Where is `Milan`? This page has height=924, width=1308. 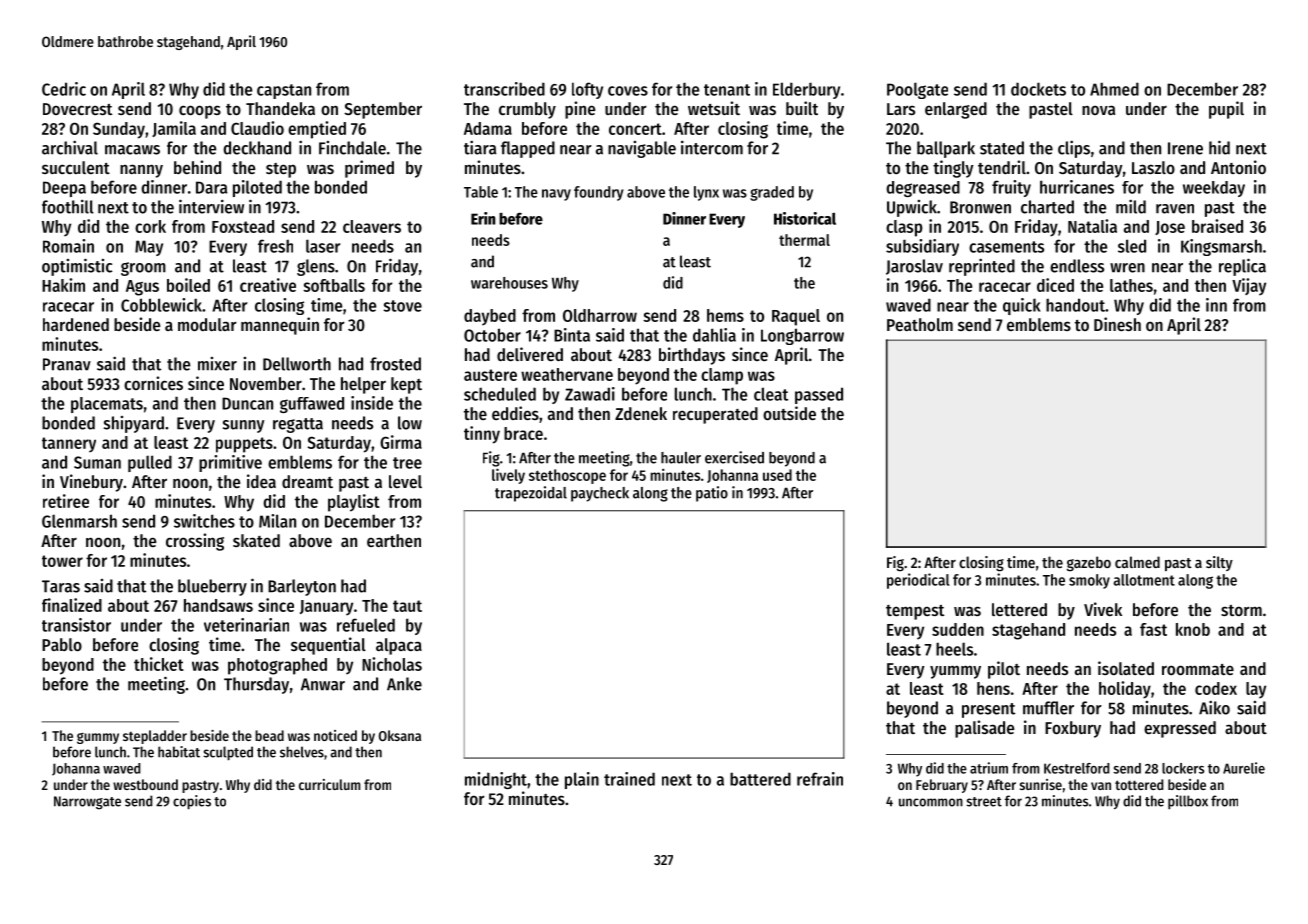
Milan is located at coordinates (277, 521).
